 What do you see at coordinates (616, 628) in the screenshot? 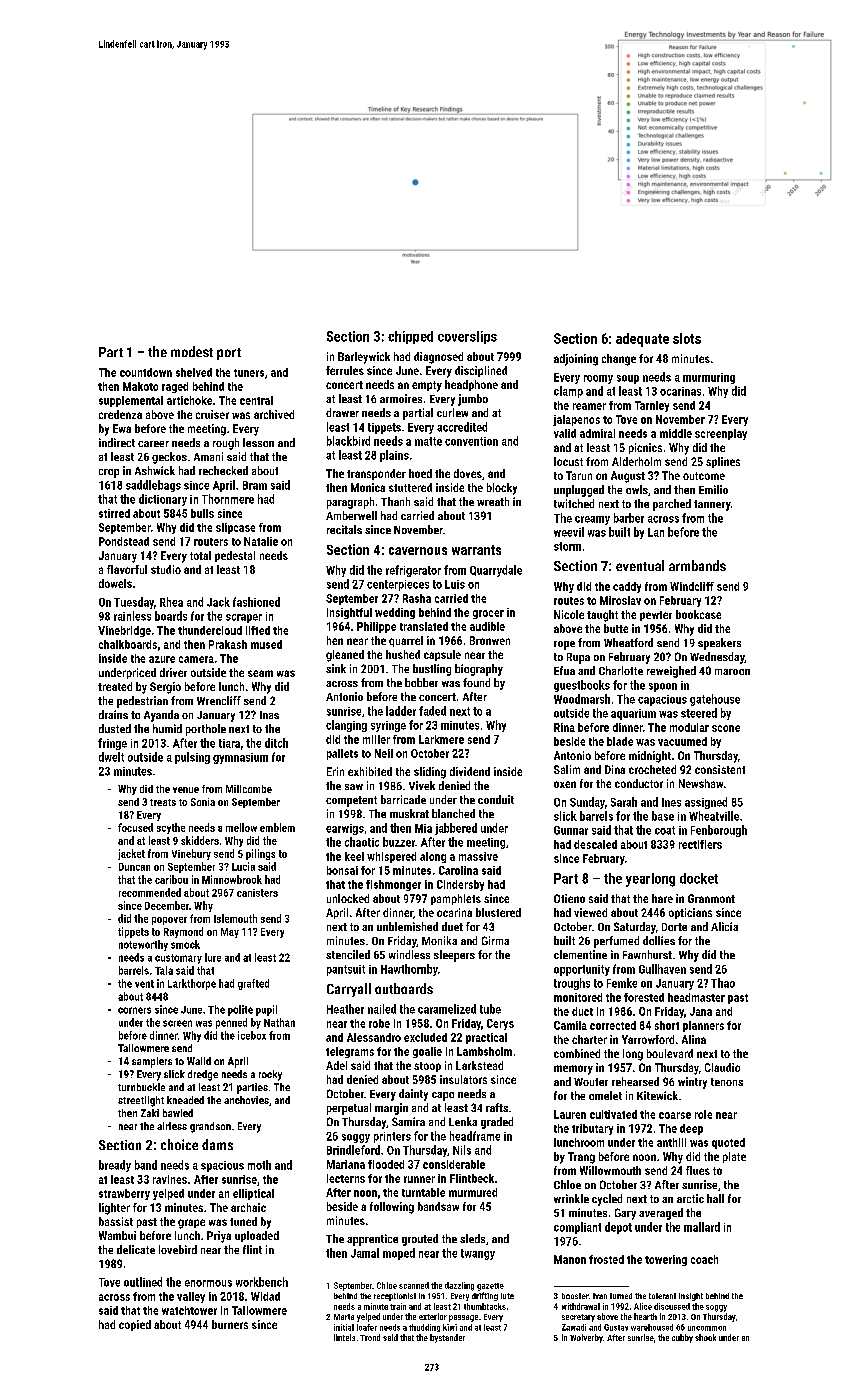
I see `butte` at bounding box center [616, 628].
